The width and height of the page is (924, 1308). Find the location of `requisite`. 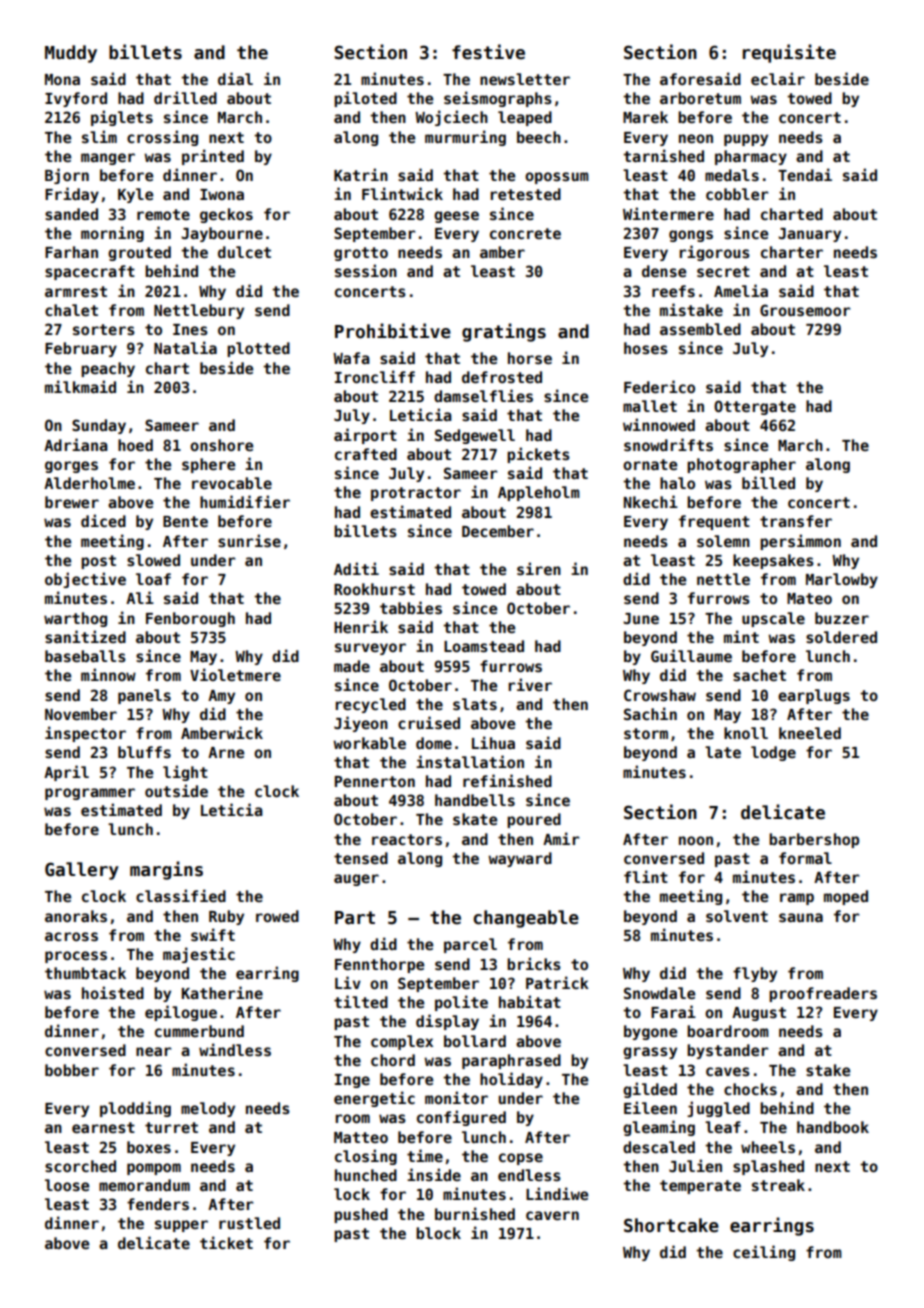

requisite is located at coordinates (789, 53).
